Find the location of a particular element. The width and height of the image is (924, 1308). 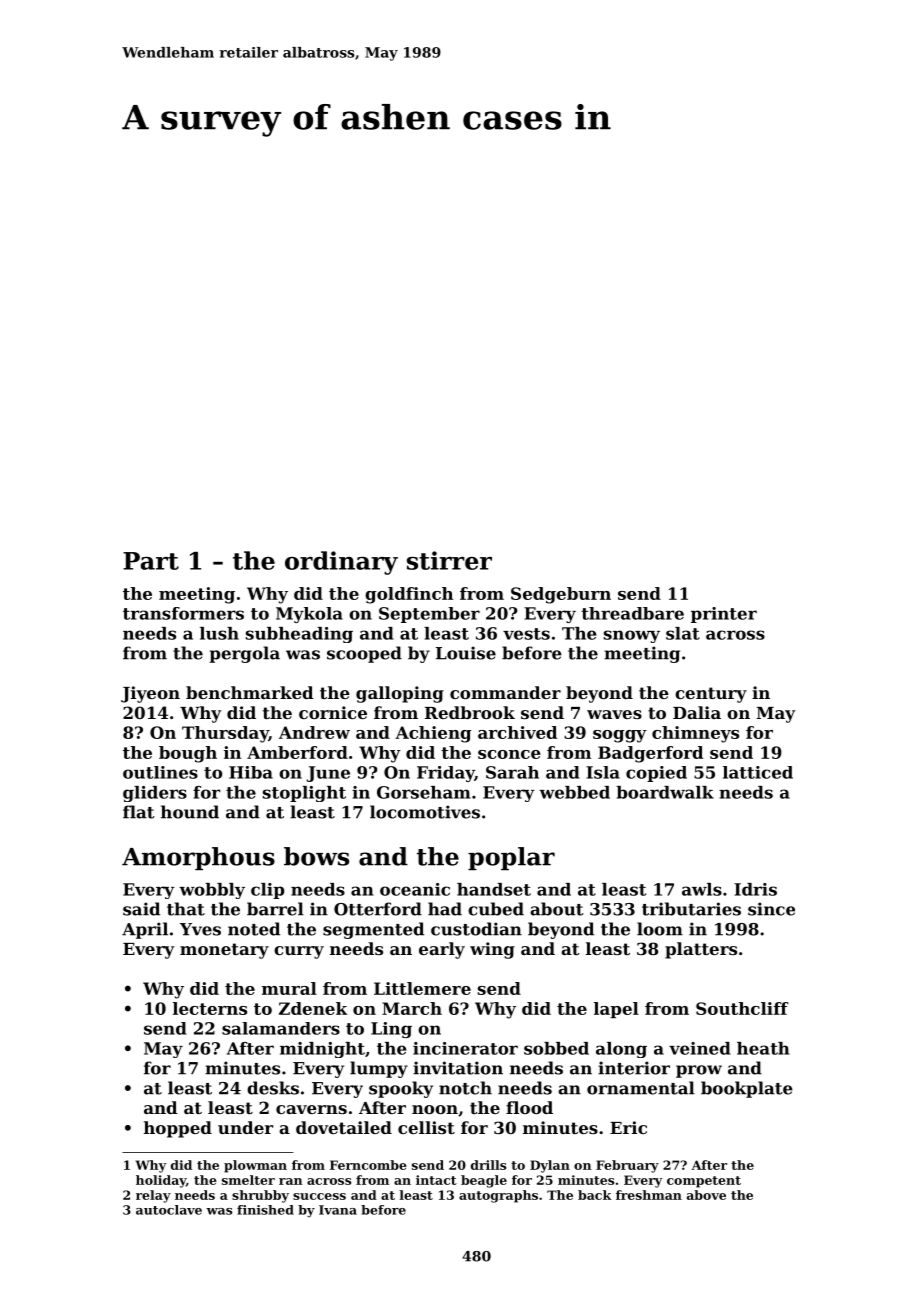

Zdenek is located at coordinates (313, 1008).
